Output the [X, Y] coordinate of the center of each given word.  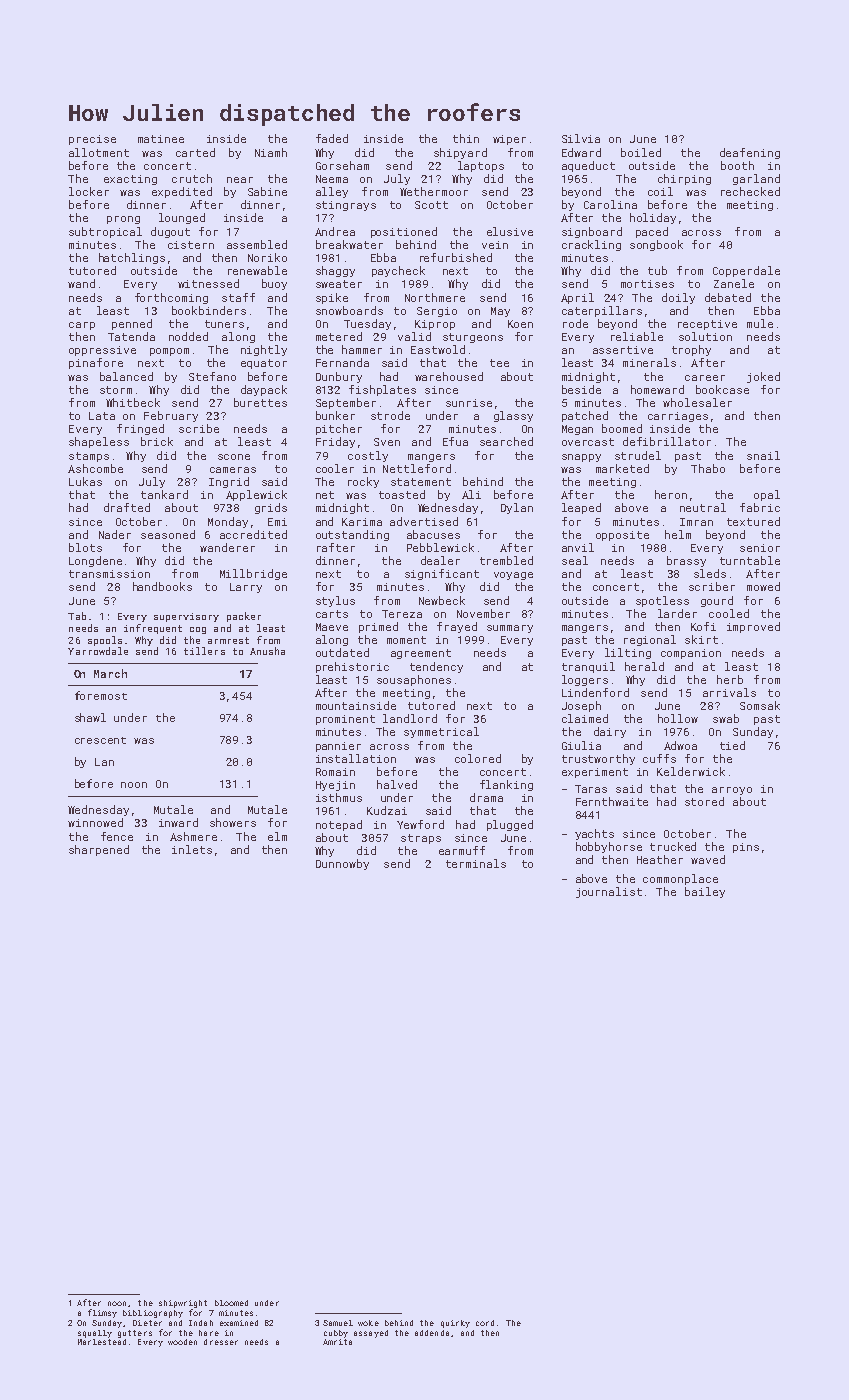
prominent [345, 720]
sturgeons [473, 338]
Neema [332, 179]
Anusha [267, 651]
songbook [656, 245]
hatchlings [132, 258]
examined [239, 1323]
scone [234, 457]
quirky [455, 1324]
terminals [476, 863]
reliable [637, 336]
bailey [705, 892]
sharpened [99, 850]
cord [485, 1323]
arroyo [732, 791]
